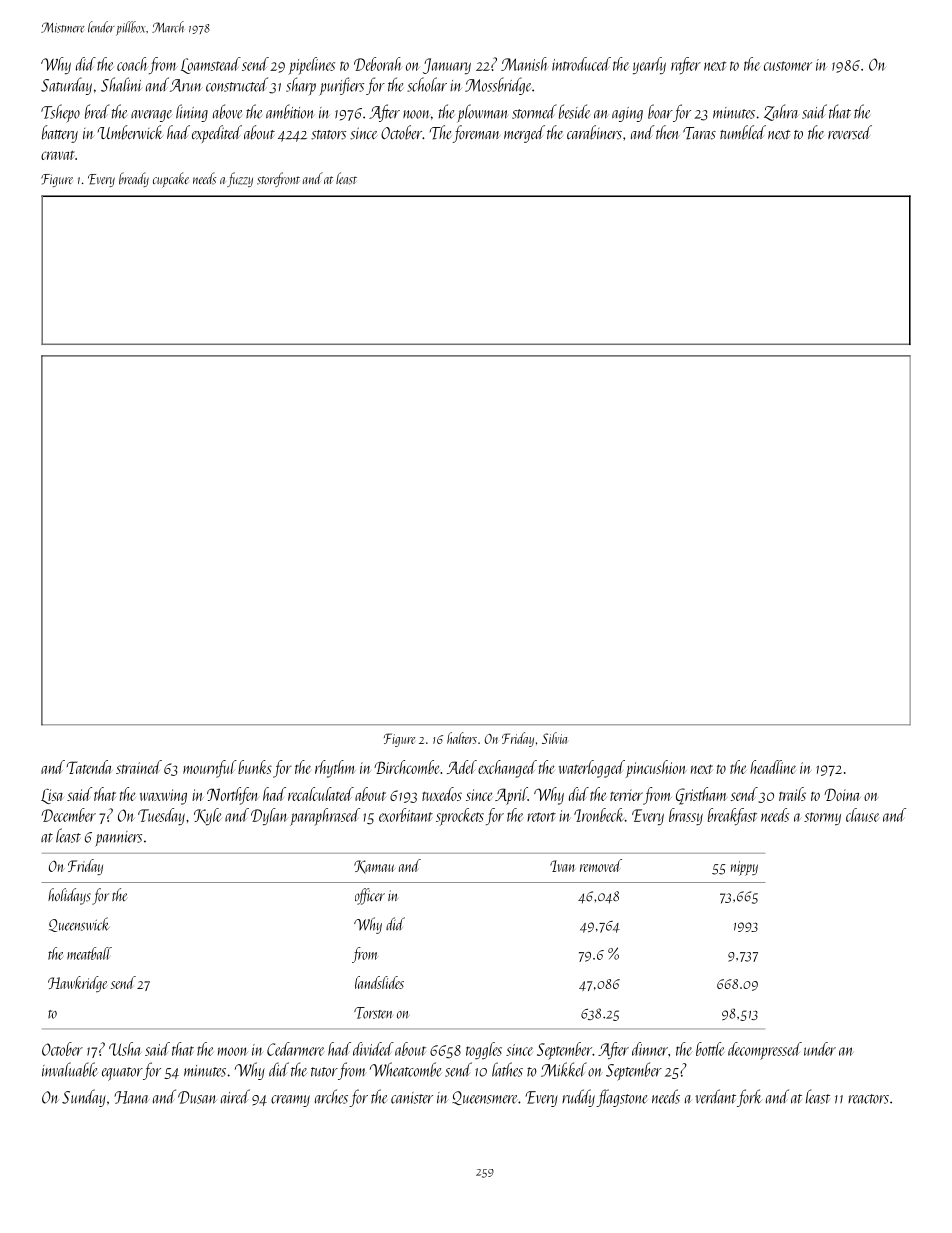  What do you see at coordinates (84, 1098) in the screenshot?
I see `Sunday` at bounding box center [84, 1098].
